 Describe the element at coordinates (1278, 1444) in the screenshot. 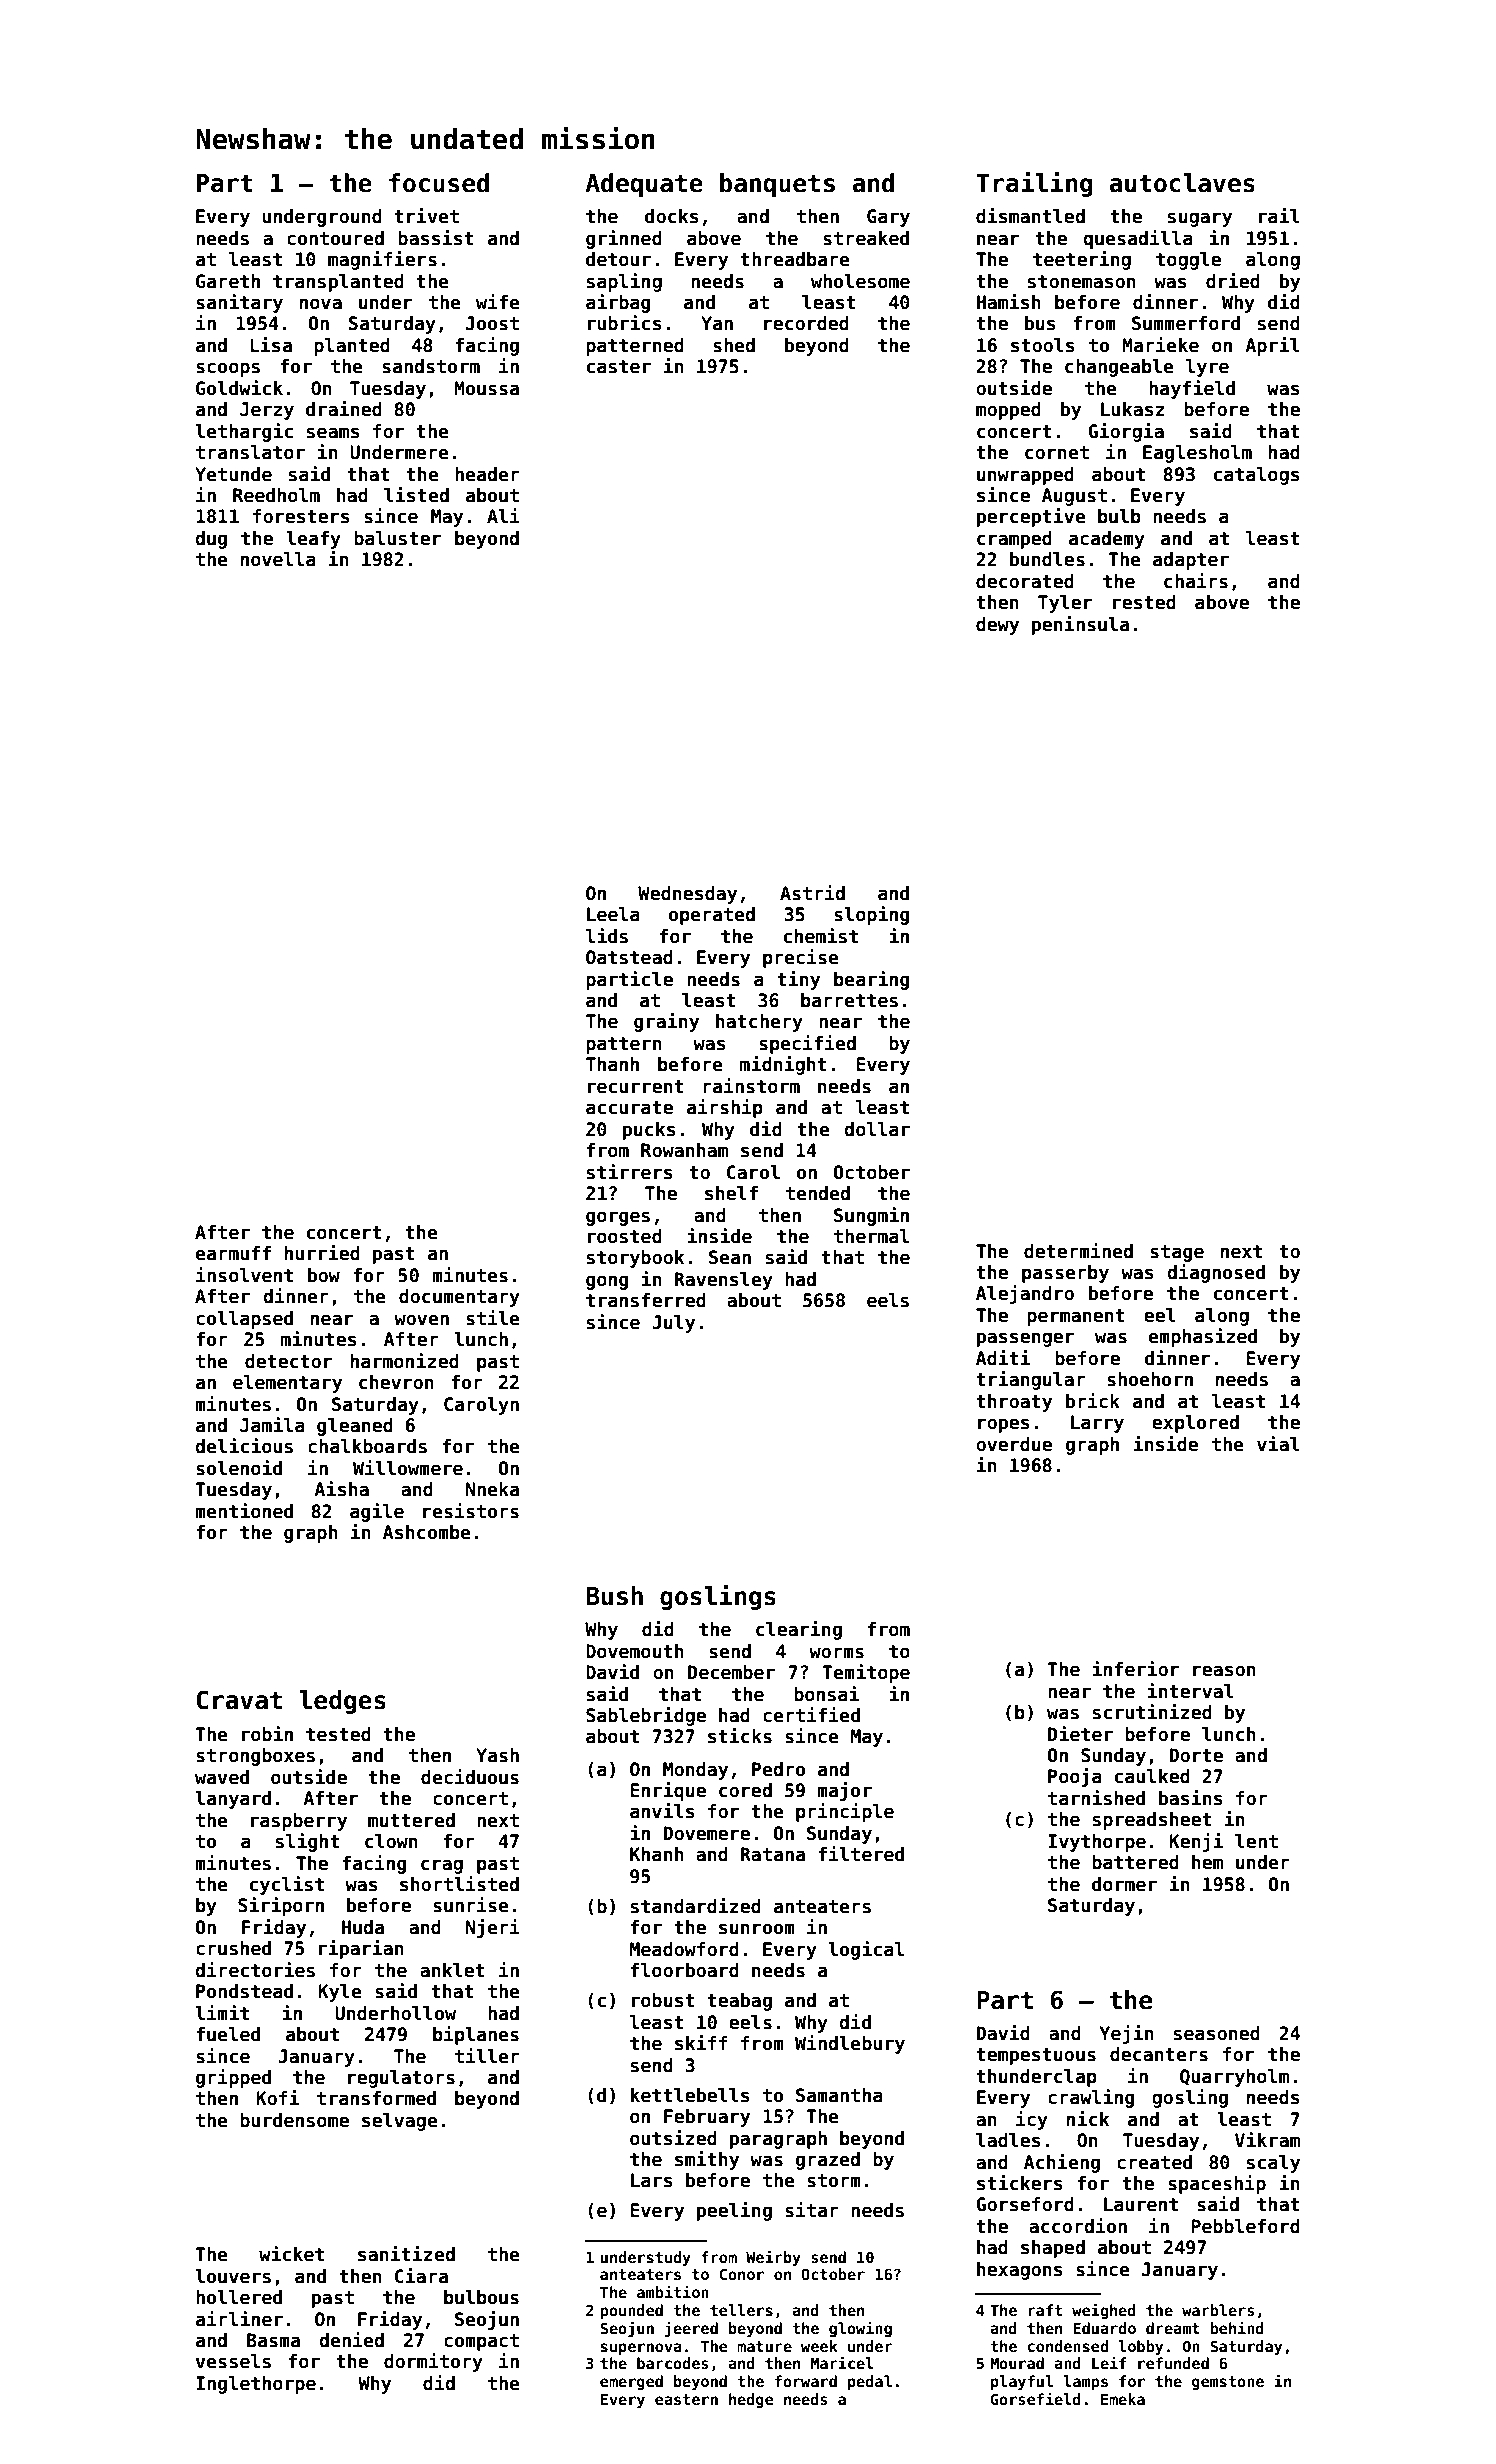

I see `vial` at that location.
